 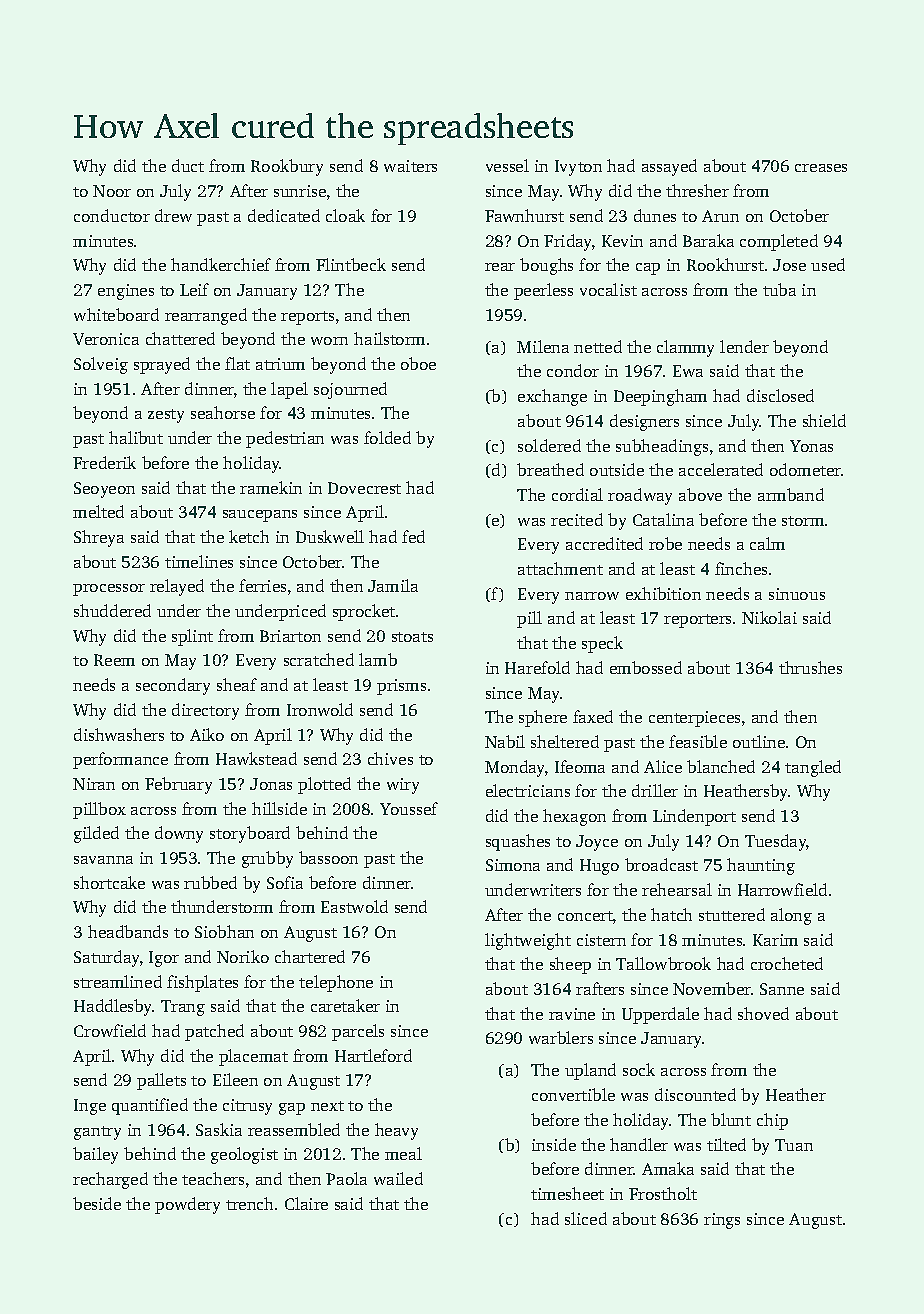 What do you see at coordinates (260, 516) in the image?
I see `saucepans` at bounding box center [260, 516].
